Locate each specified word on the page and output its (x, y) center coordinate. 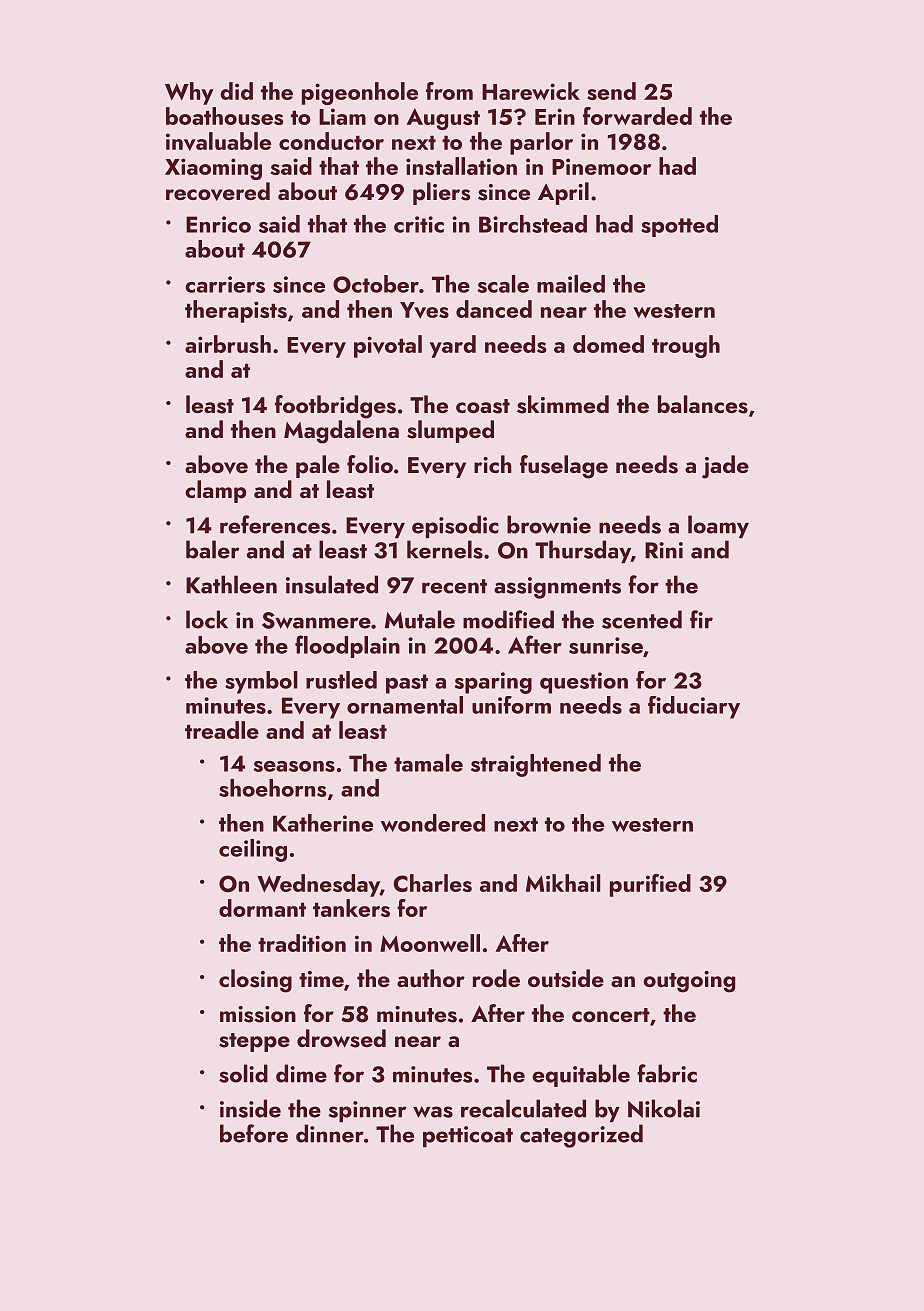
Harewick (531, 91)
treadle (222, 730)
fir (701, 619)
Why (189, 93)
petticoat (468, 1136)
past (407, 684)
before (254, 1133)
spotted (679, 226)
